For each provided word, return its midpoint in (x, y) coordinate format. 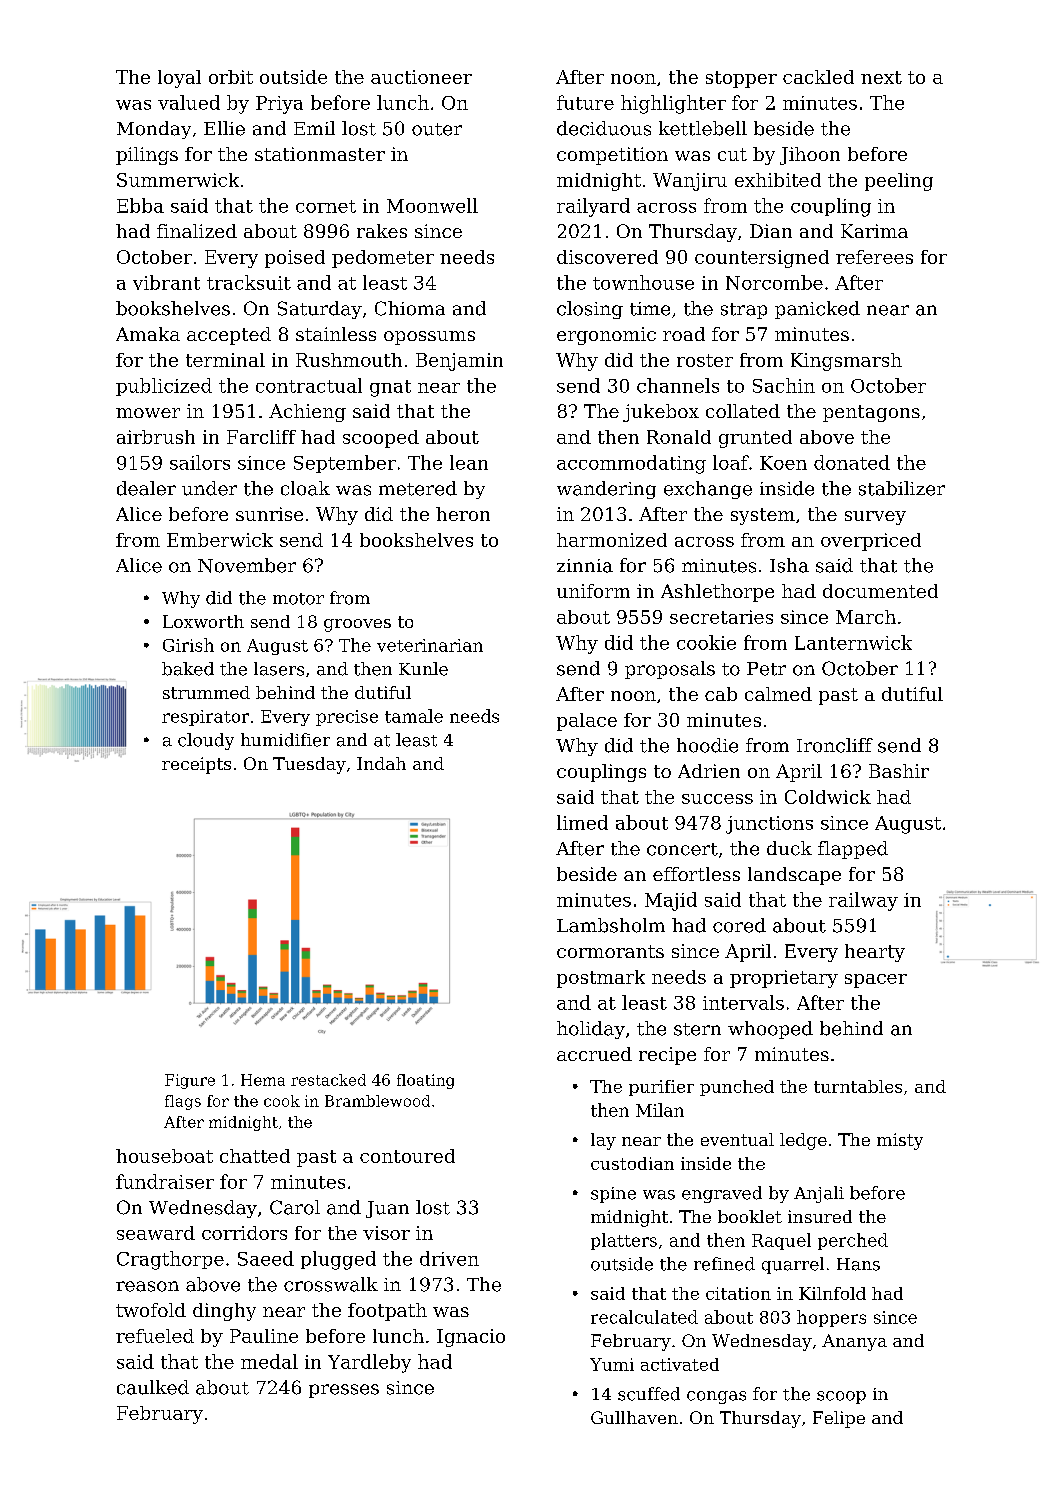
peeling (899, 182)
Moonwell (432, 205)
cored (739, 925)
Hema (263, 1080)
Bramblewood (377, 1101)
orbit (231, 77)
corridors (244, 1233)
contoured (407, 1156)
